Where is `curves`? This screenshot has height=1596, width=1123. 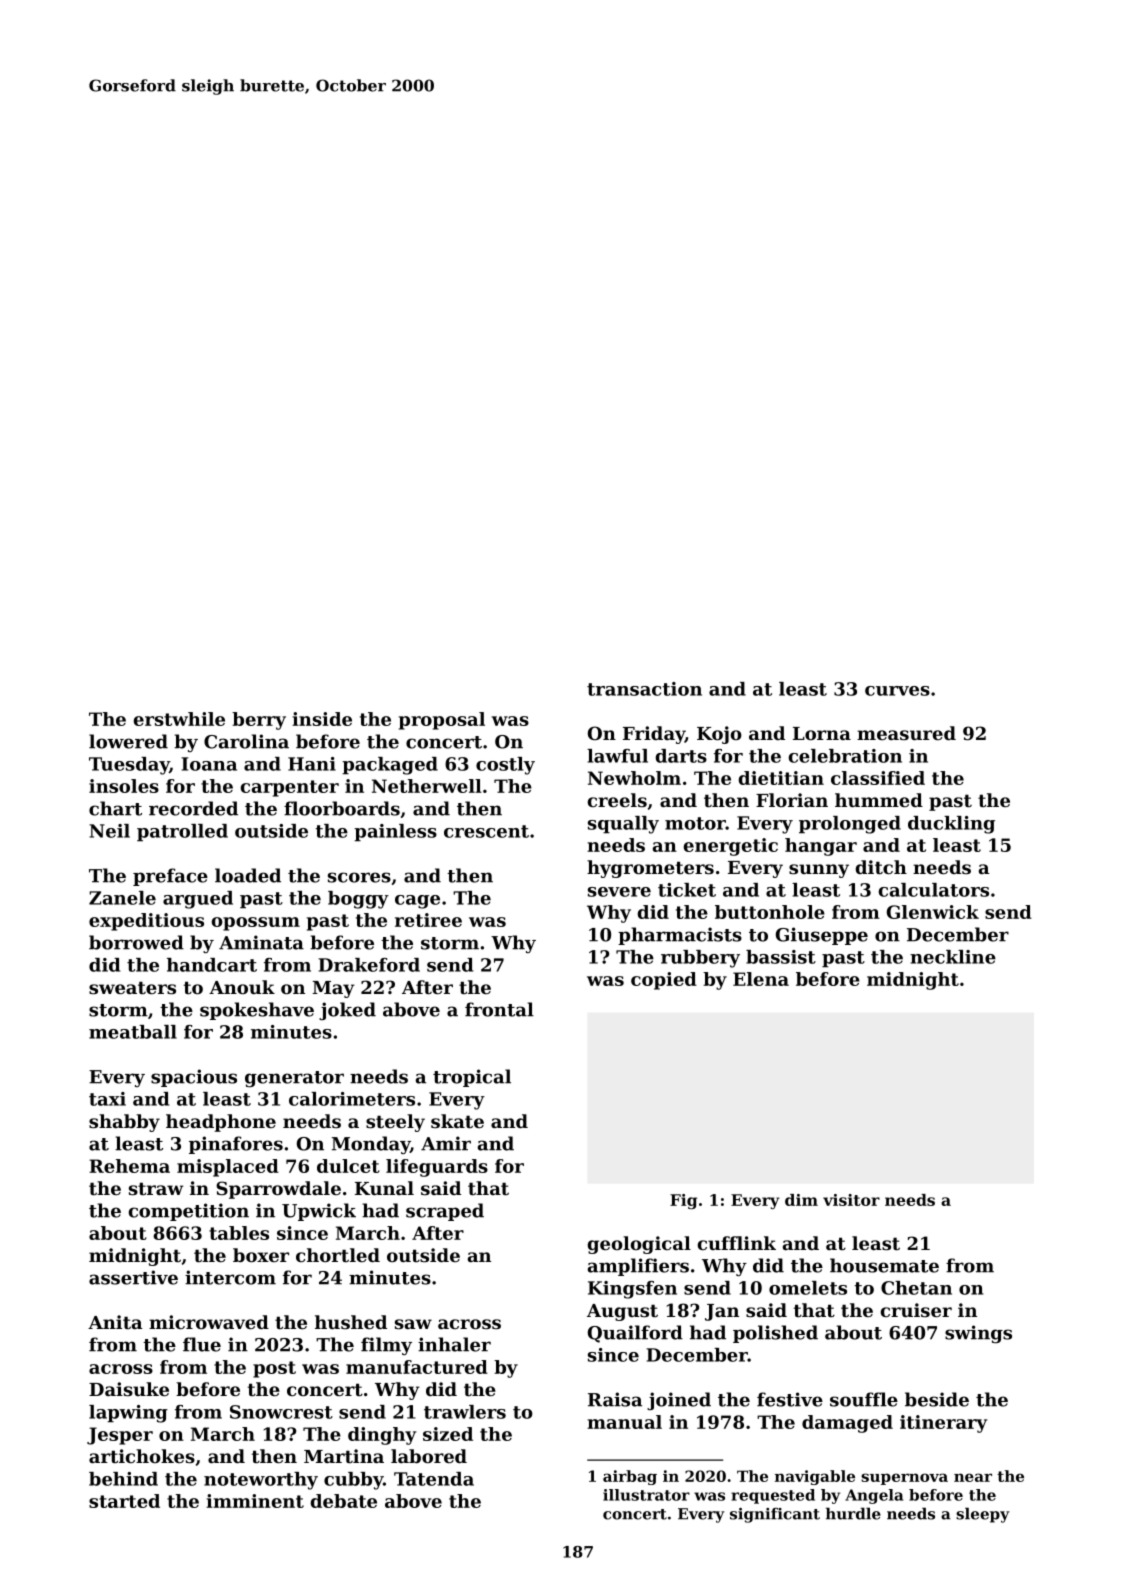 curves is located at coordinates (897, 691).
